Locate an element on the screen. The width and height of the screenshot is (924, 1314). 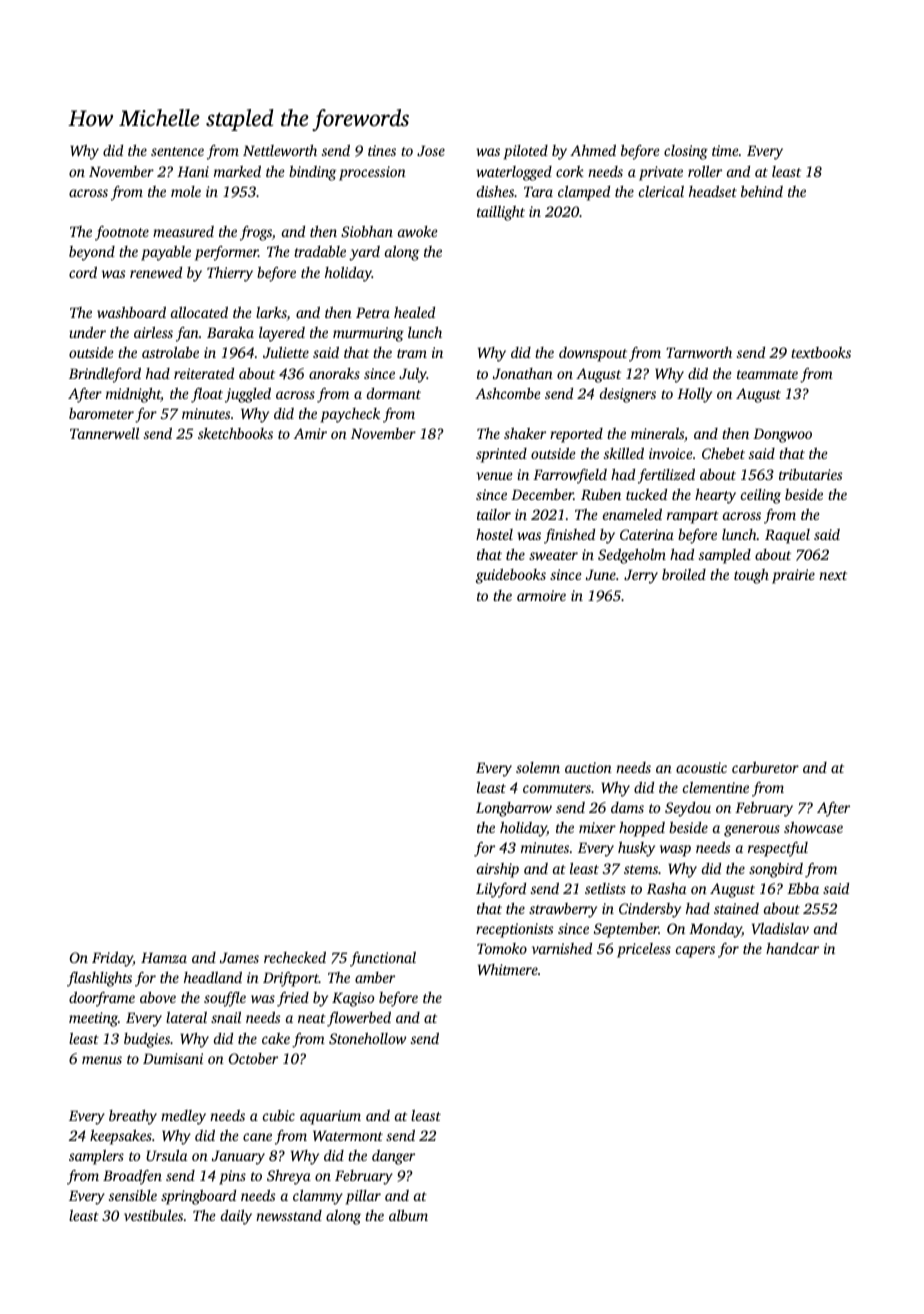
midnight is located at coordinates (133, 395).
